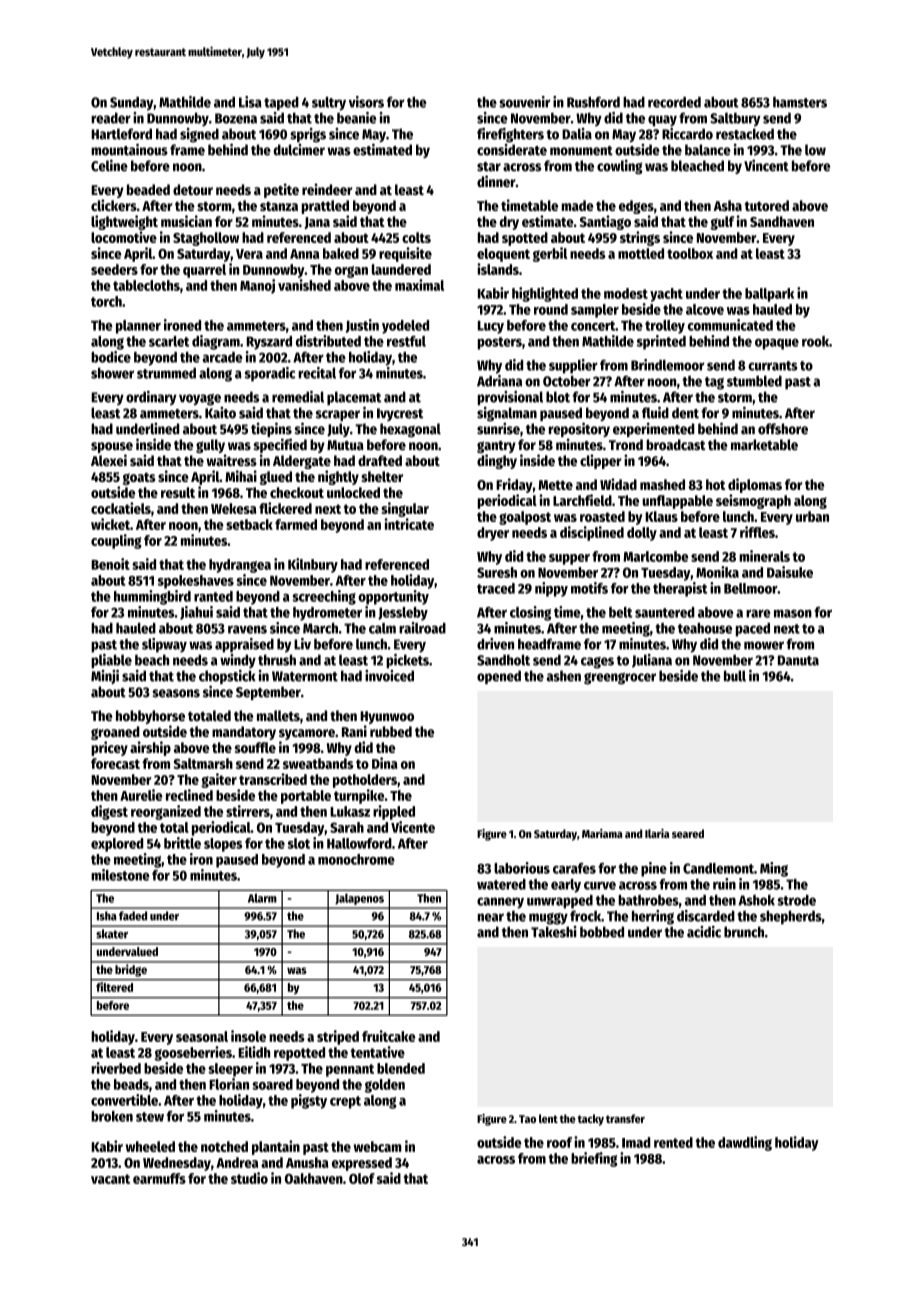 Image resolution: width=924 pixels, height=1308 pixels. Describe the element at coordinates (350, 811) in the page. I see `Lukasz` at that location.
